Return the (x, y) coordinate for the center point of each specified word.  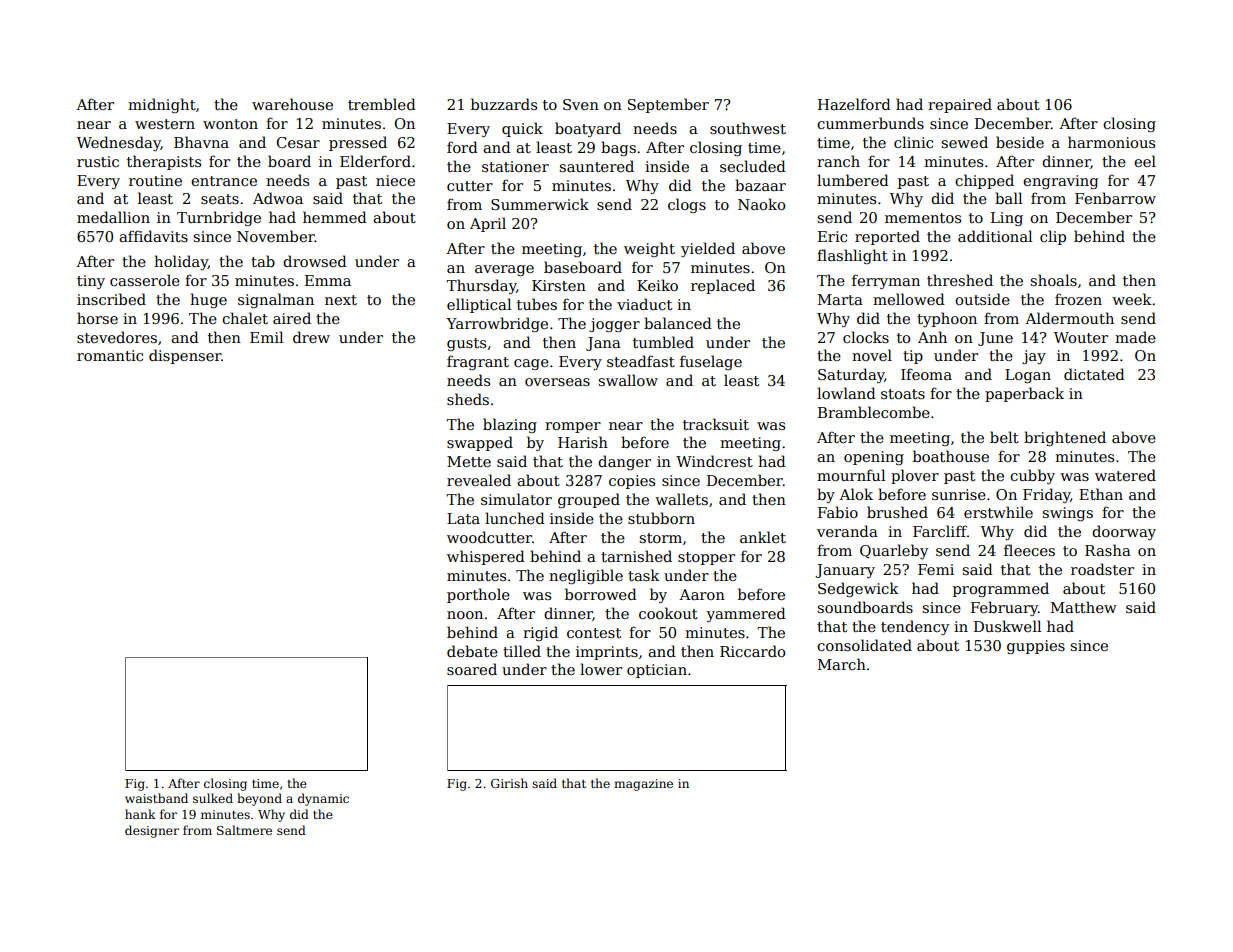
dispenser (185, 356)
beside (1020, 142)
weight (649, 249)
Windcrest (714, 461)
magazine (643, 785)
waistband (156, 798)
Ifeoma (926, 374)
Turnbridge (219, 218)
